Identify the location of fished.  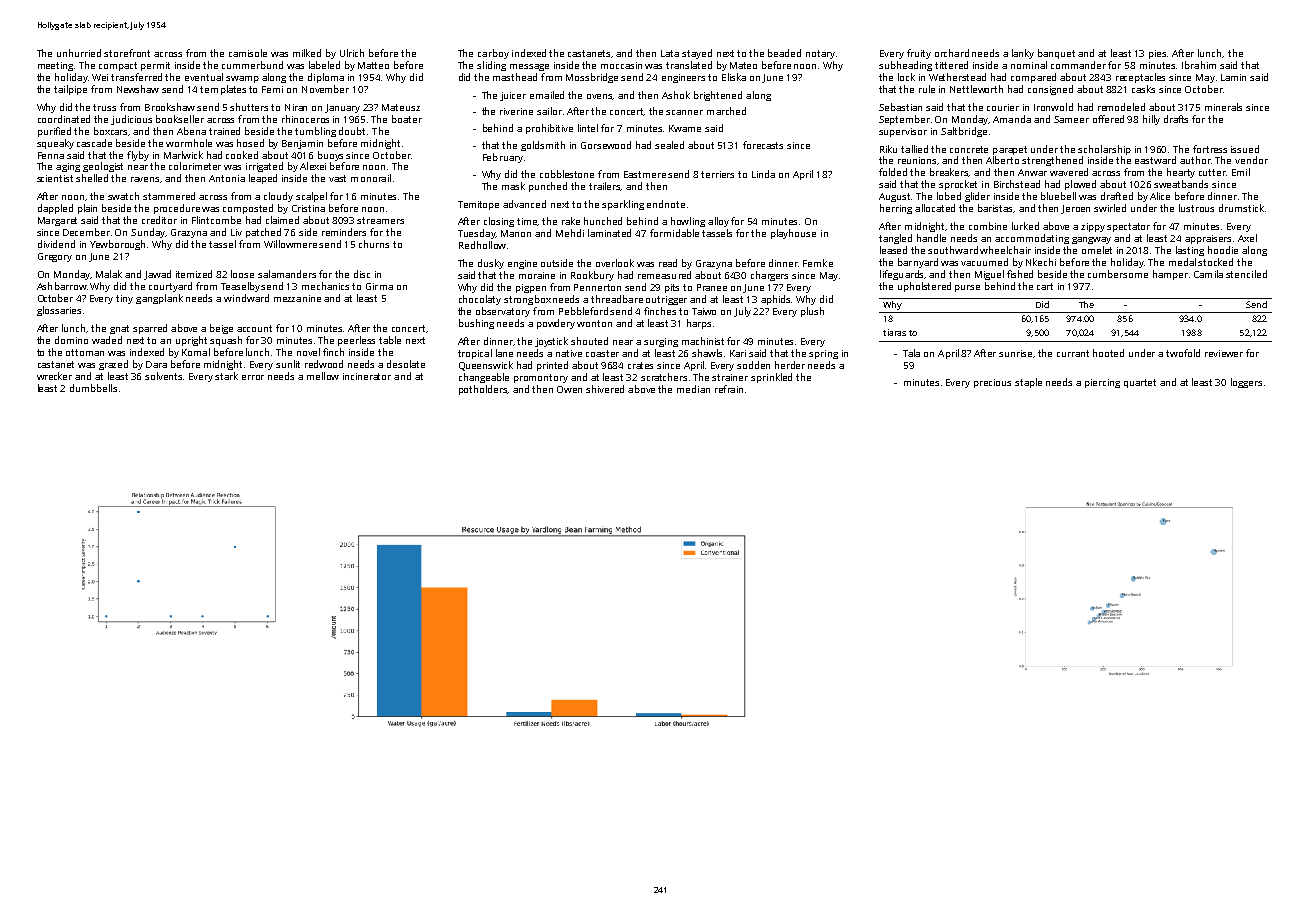
(1020, 274).
